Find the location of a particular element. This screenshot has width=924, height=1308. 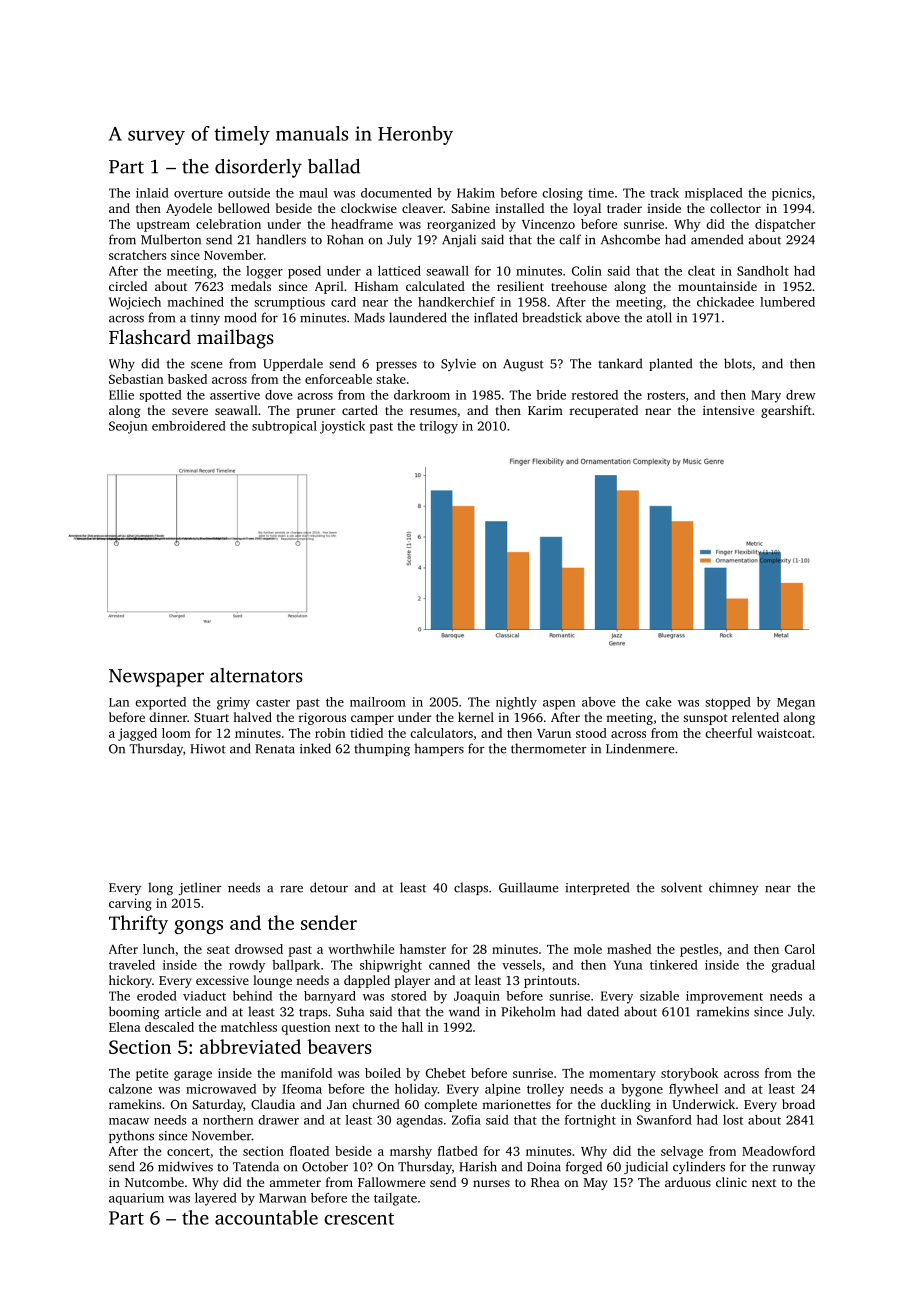

latticed is located at coordinates (399, 271).
